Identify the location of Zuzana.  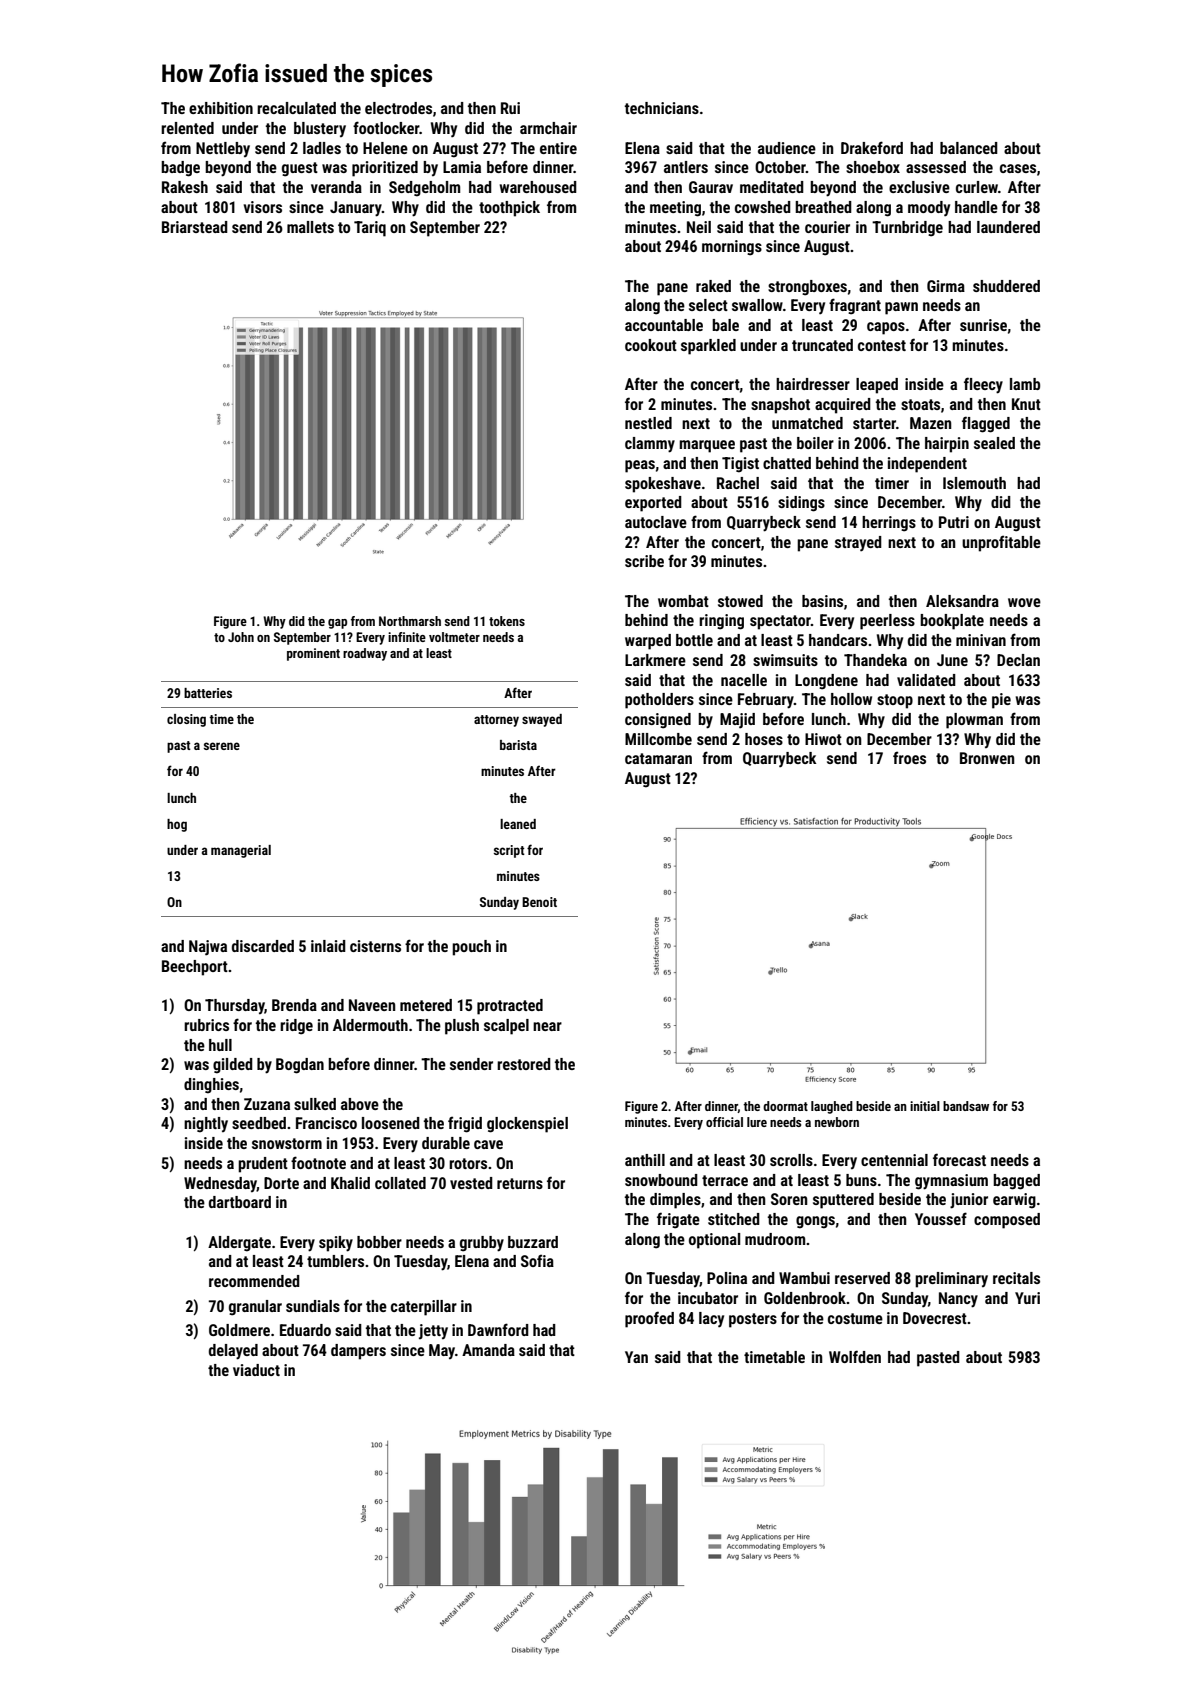
(267, 1104).
